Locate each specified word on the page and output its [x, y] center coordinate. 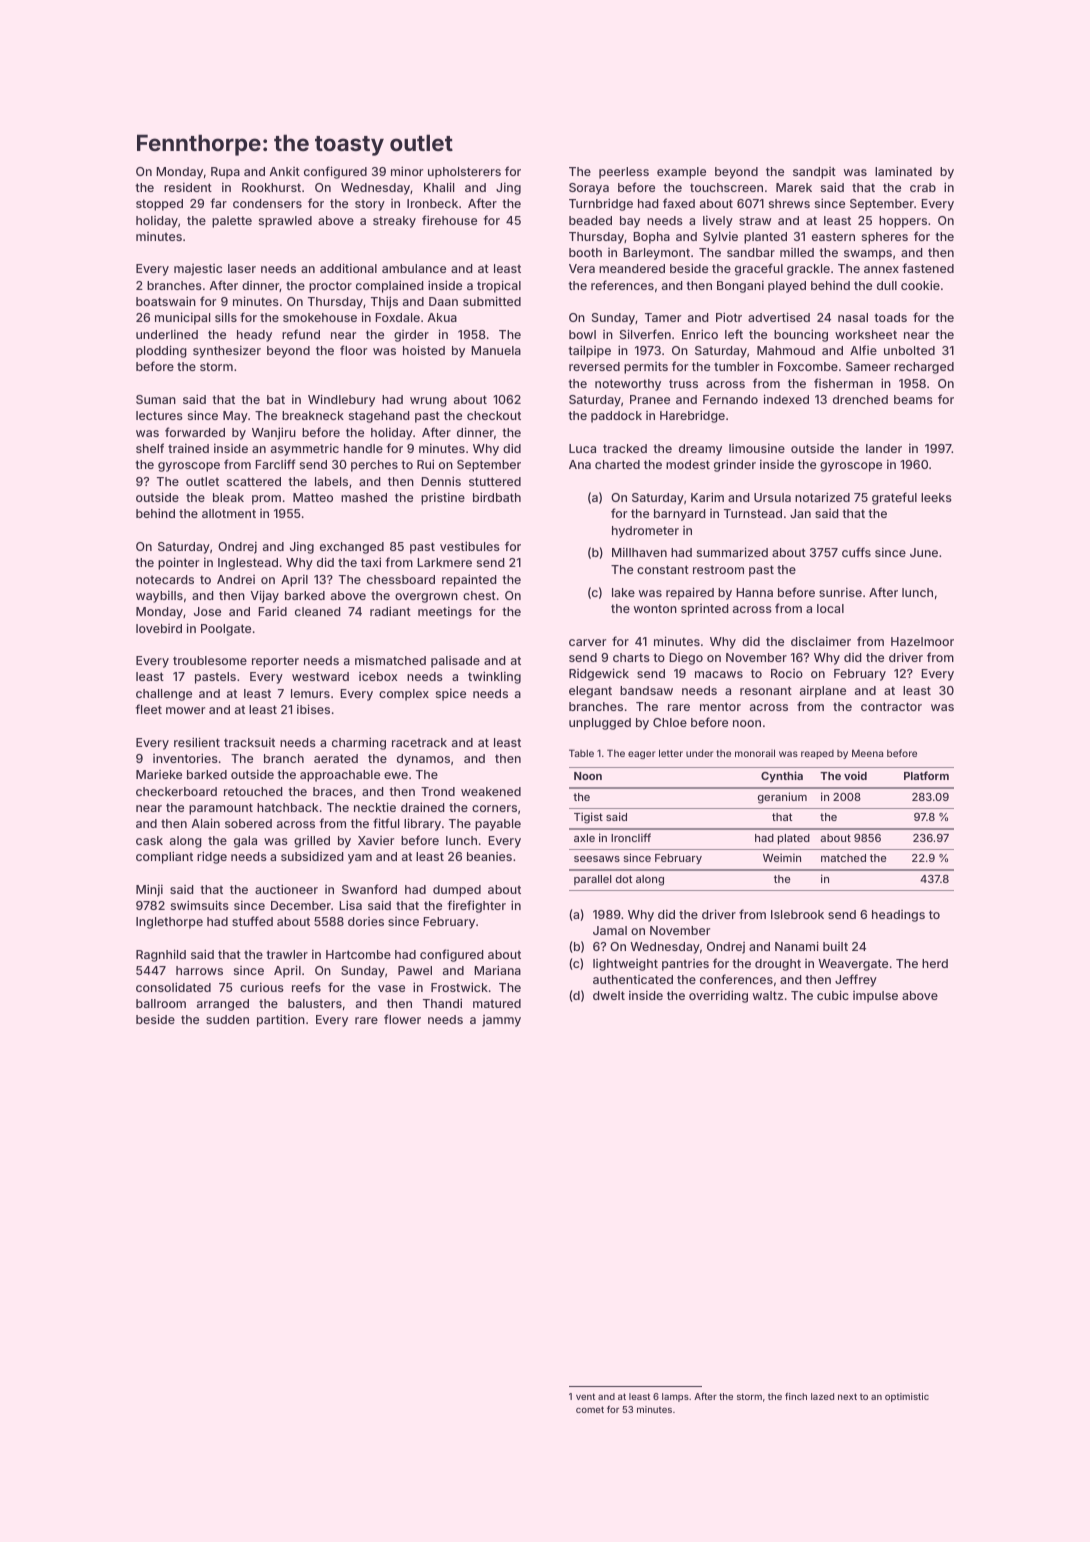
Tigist [588, 818]
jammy [501, 1021]
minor [407, 171]
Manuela [496, 350]
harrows [199, 970]
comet [590, 1409]
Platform [926, 775]
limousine [757, 448]
